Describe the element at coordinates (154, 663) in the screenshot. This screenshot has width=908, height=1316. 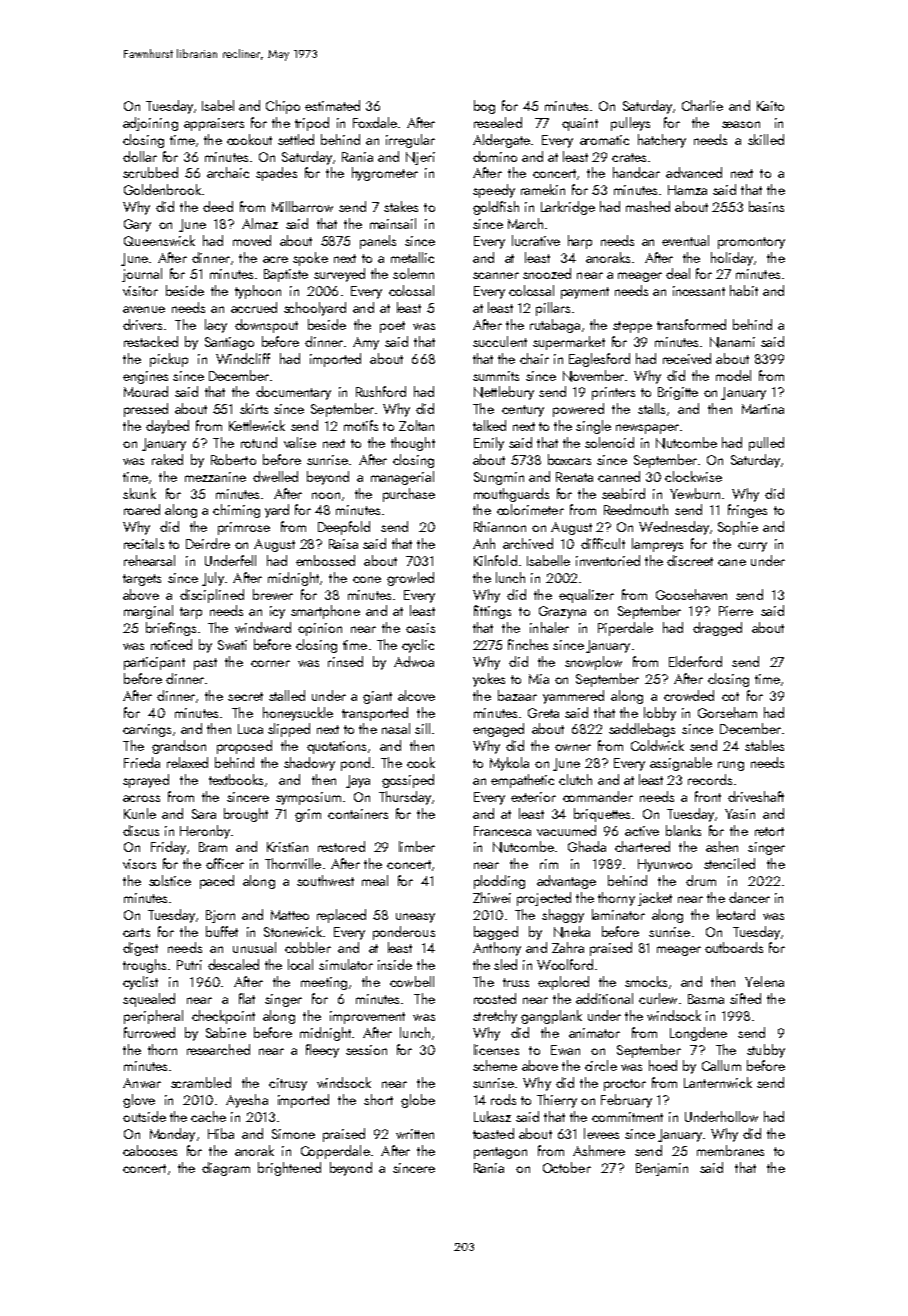
I see `participant` at that location.
